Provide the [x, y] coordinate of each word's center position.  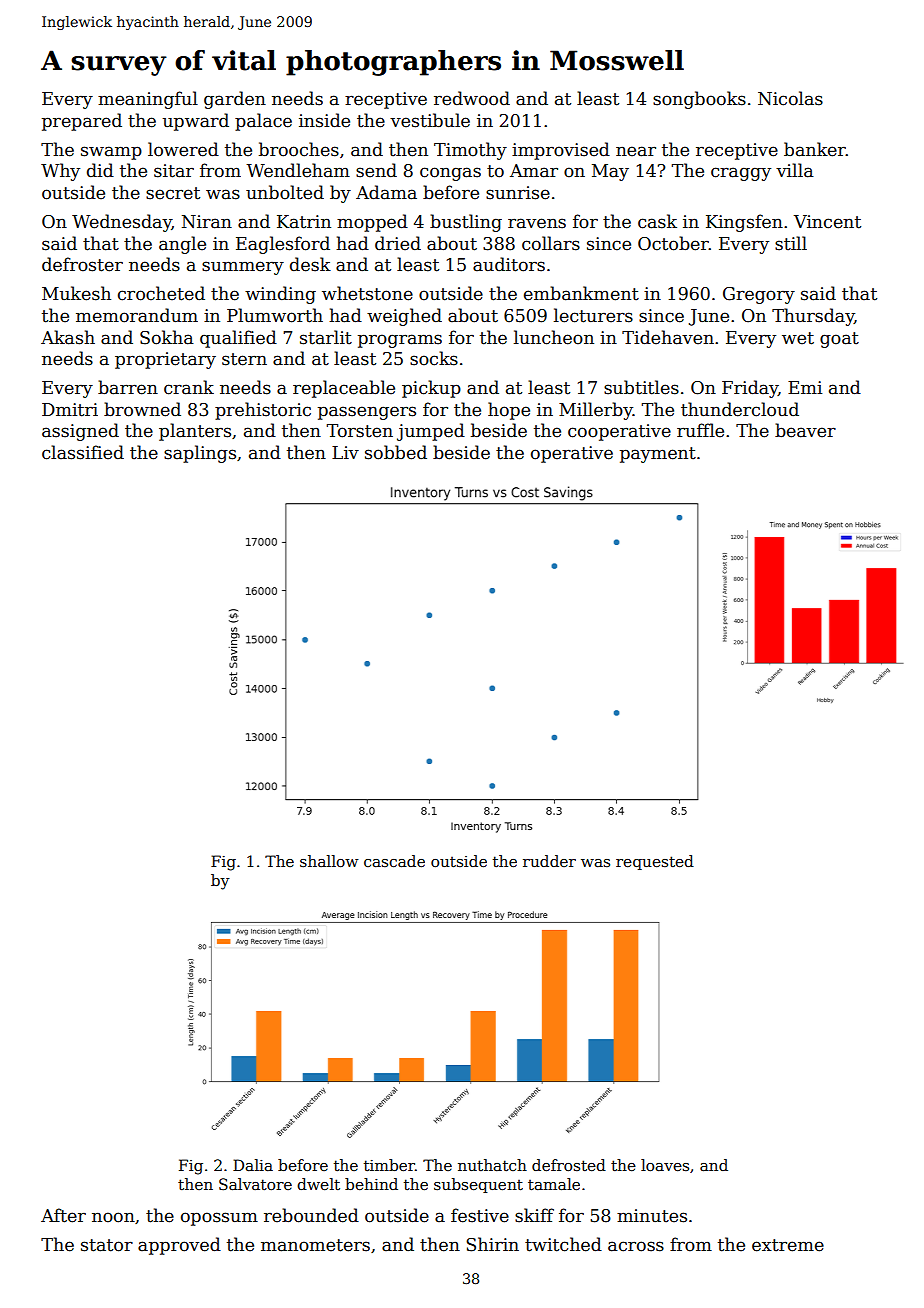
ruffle [700, 430]
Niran [207, 222]
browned [142, 409]
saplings [200, 454]
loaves [665, 1165]
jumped [431, 432]
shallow [329, 861]
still [791, 243]
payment [658, 455]
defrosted [569, 1165]
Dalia [253, 1165]
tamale [554, 1184]
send [376, 170]
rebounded [311, 1215]
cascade [394, 861]
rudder [549, 861]
